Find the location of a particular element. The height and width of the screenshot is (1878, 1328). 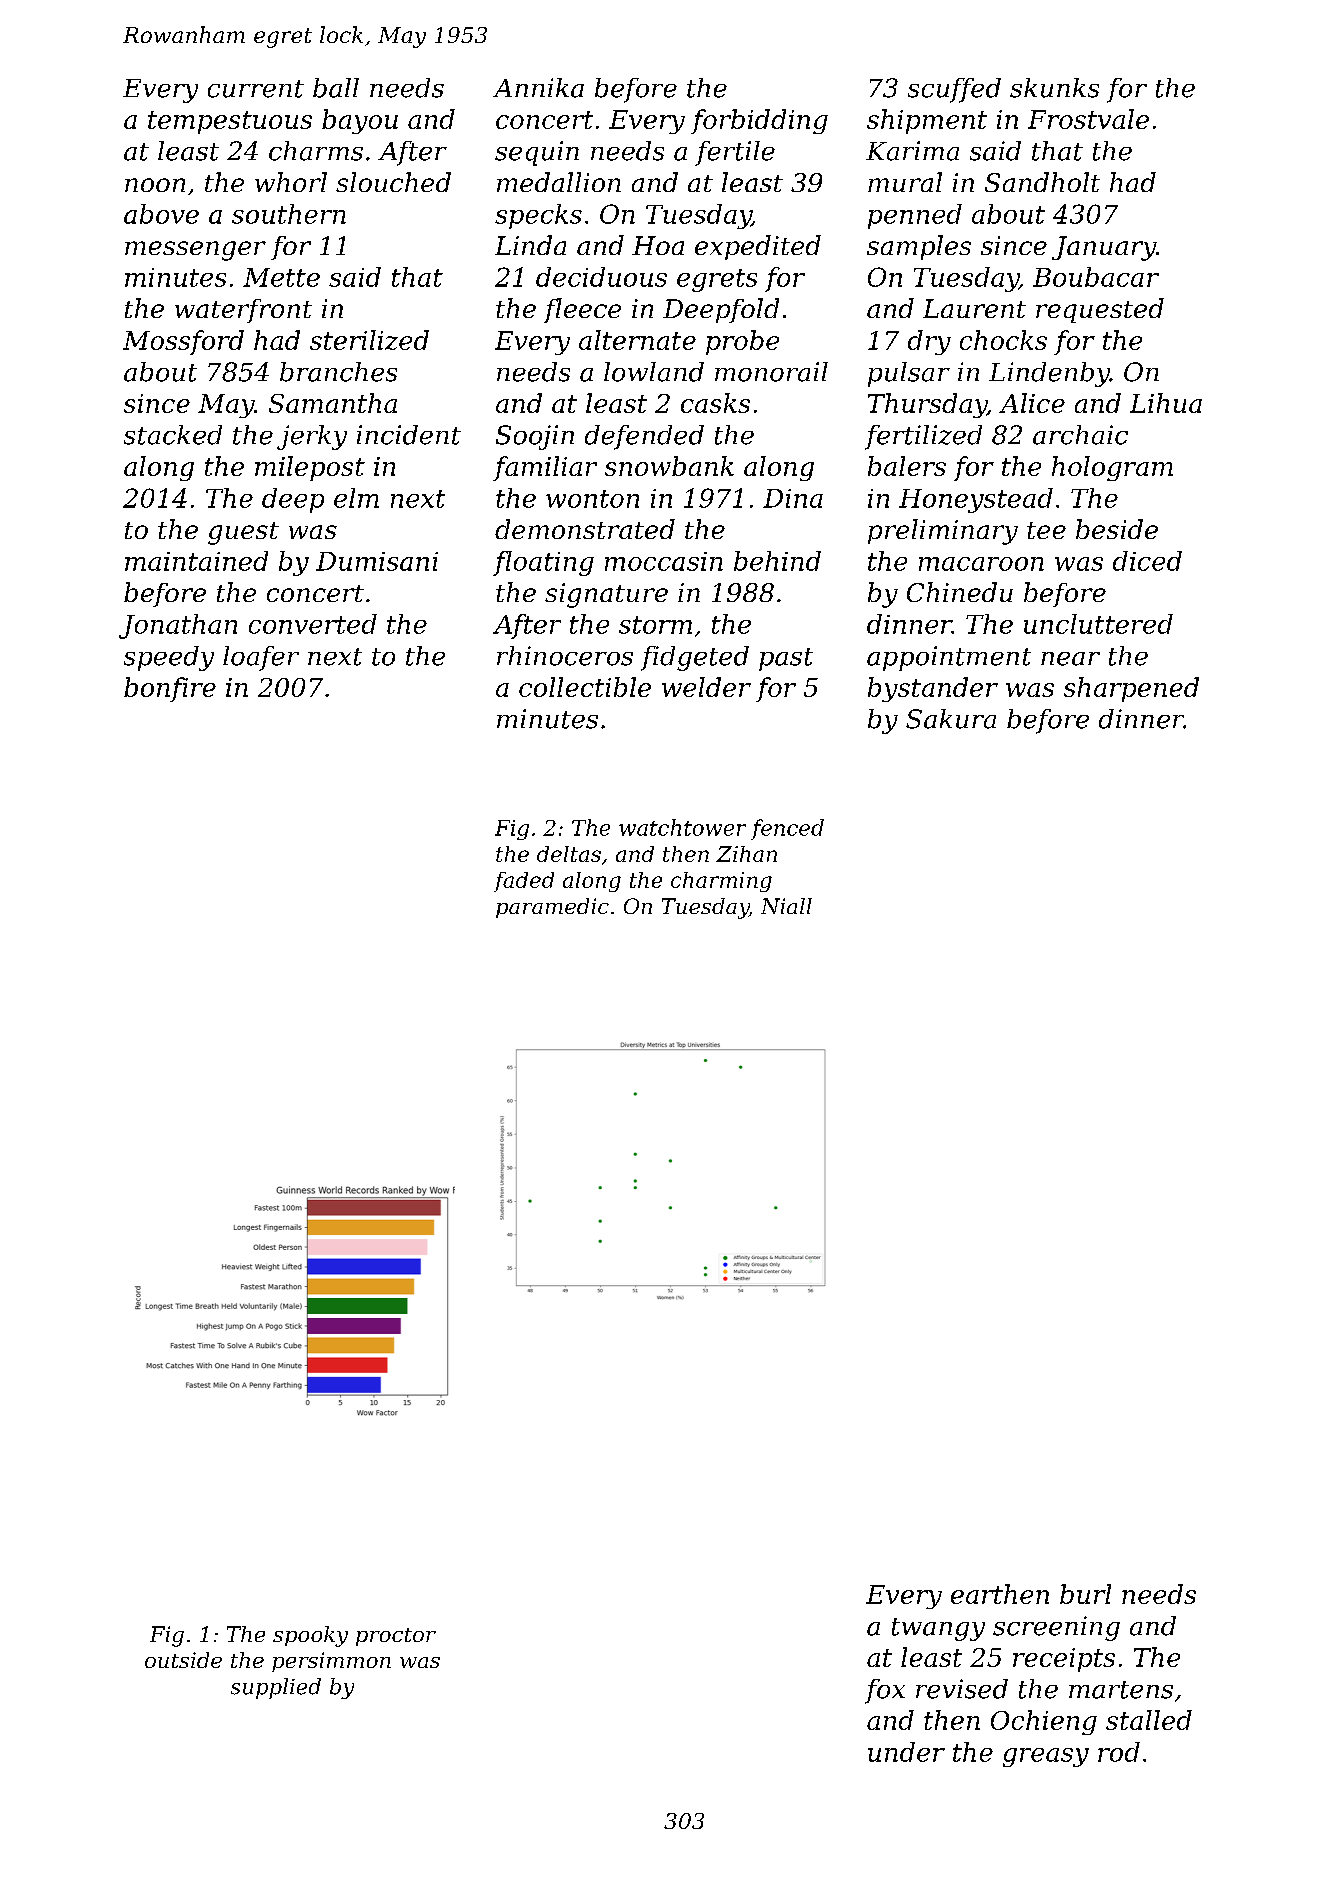

Boubacar is located at coordinates (1096, 277).
